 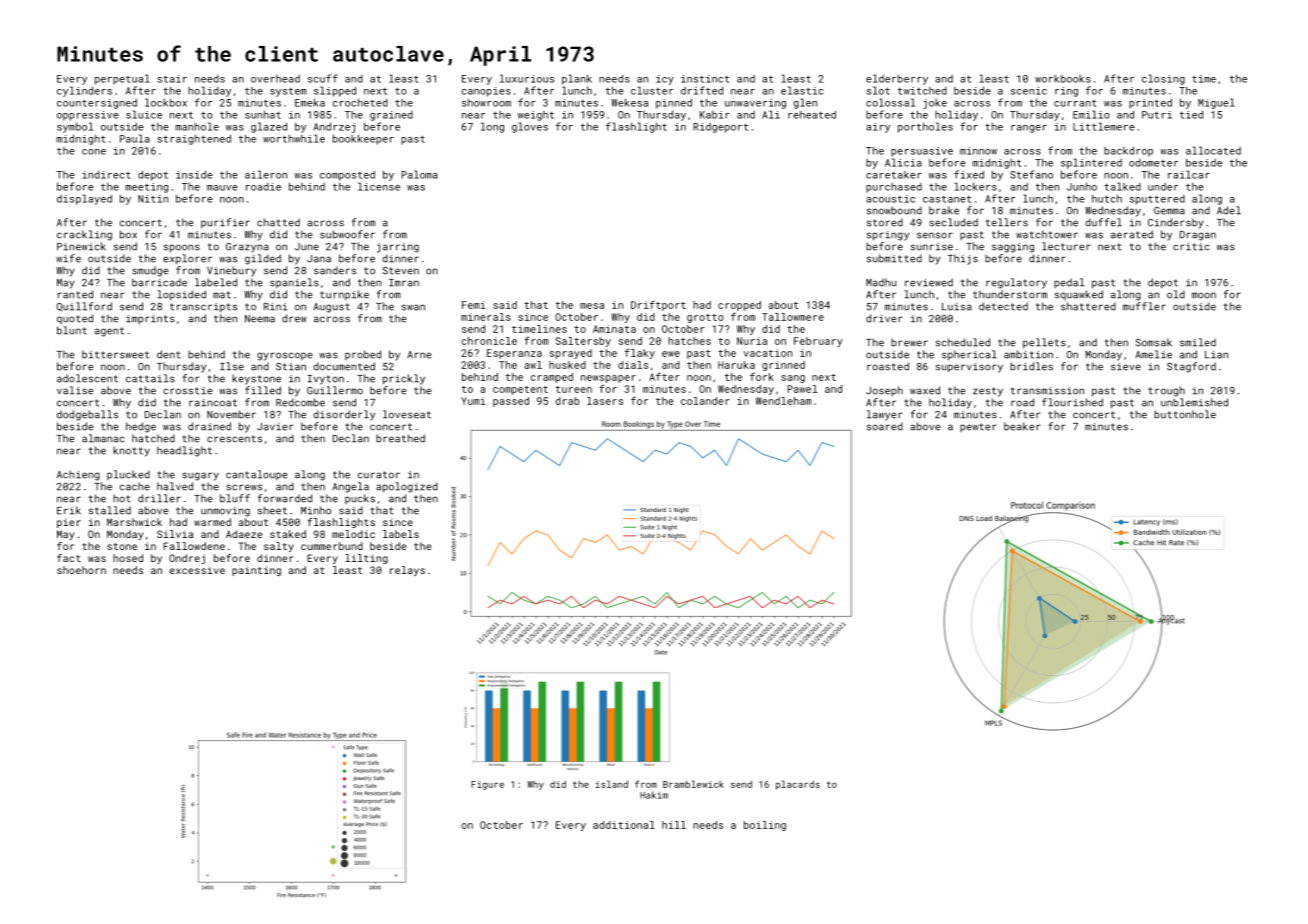 What do you see at coordinates (288, 534) in the image?
I see `staked` at bounding box center [288, 534].
